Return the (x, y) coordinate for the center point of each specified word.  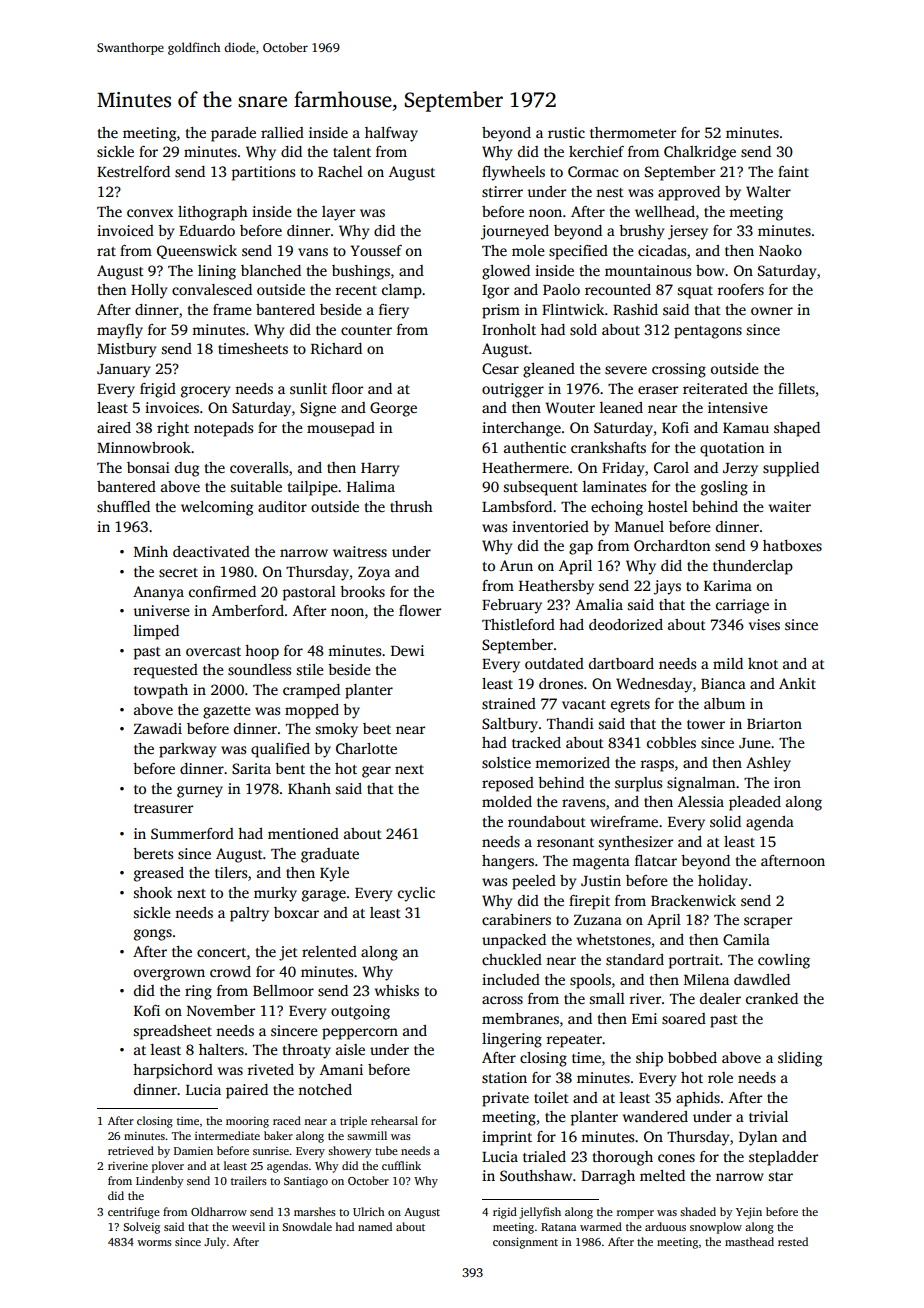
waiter (790, 506)
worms (154, 1243)
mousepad (341, 429)
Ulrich (369, 1211)
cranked (772, 998)
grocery (205, 392)
